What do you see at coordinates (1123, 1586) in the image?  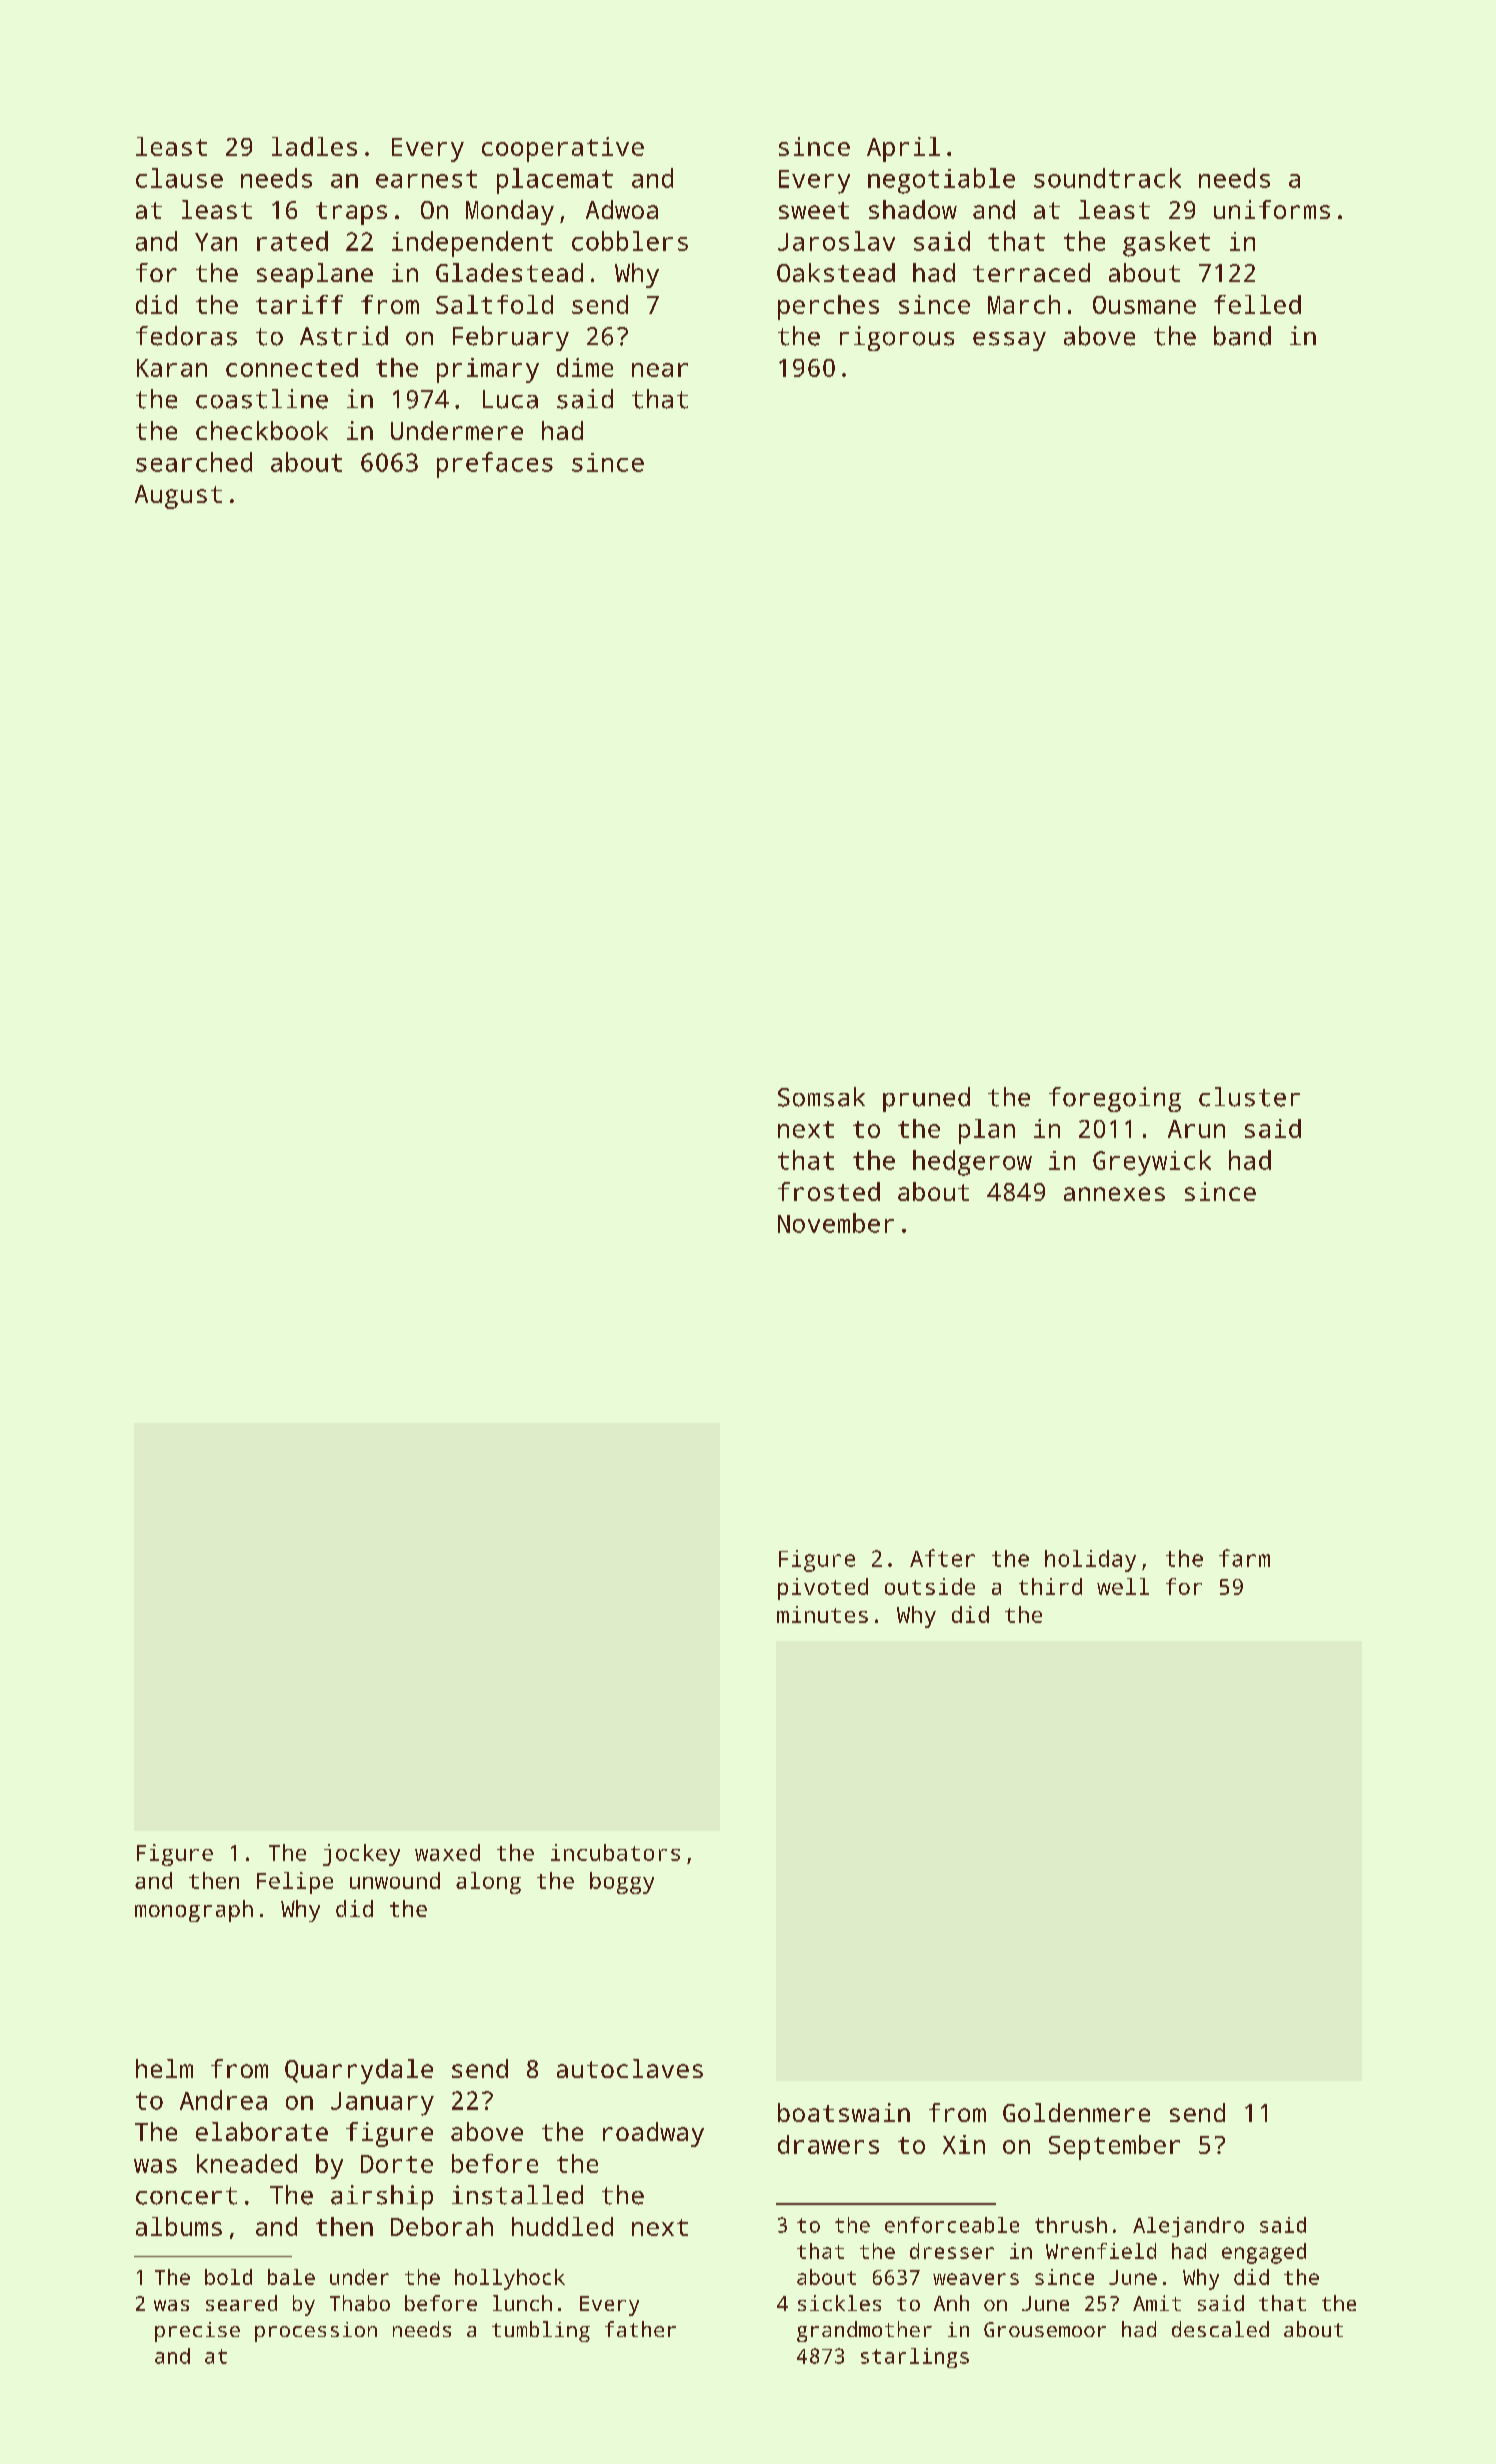 I see `well` at bounding box center [1123, 1586].
